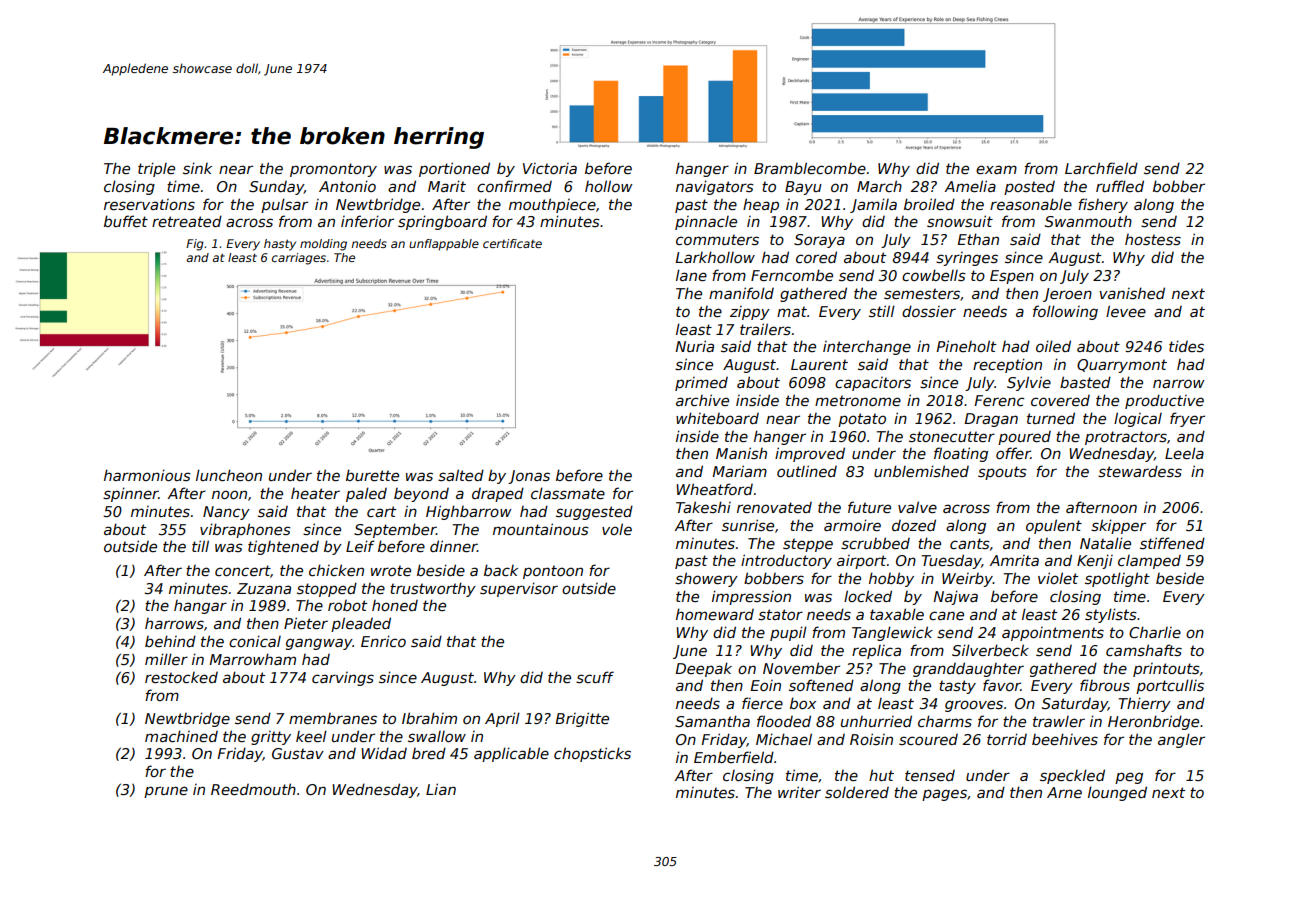  I want to click on stylists, so click(1111, 615).
